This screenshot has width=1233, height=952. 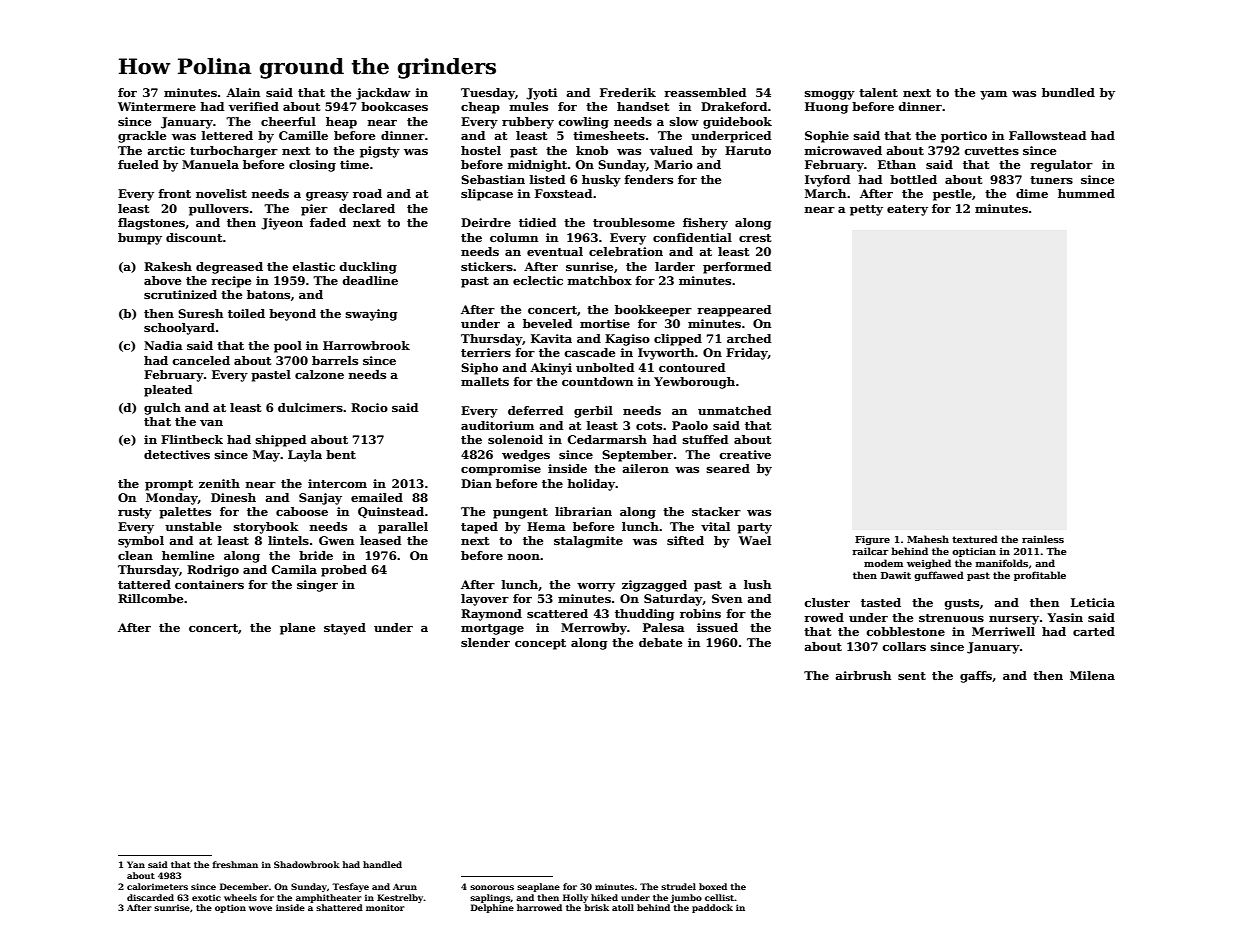 What do you see at coordinates (260, 908) in the screenshot?
I see `wove` at bounding box center [260, 908].
